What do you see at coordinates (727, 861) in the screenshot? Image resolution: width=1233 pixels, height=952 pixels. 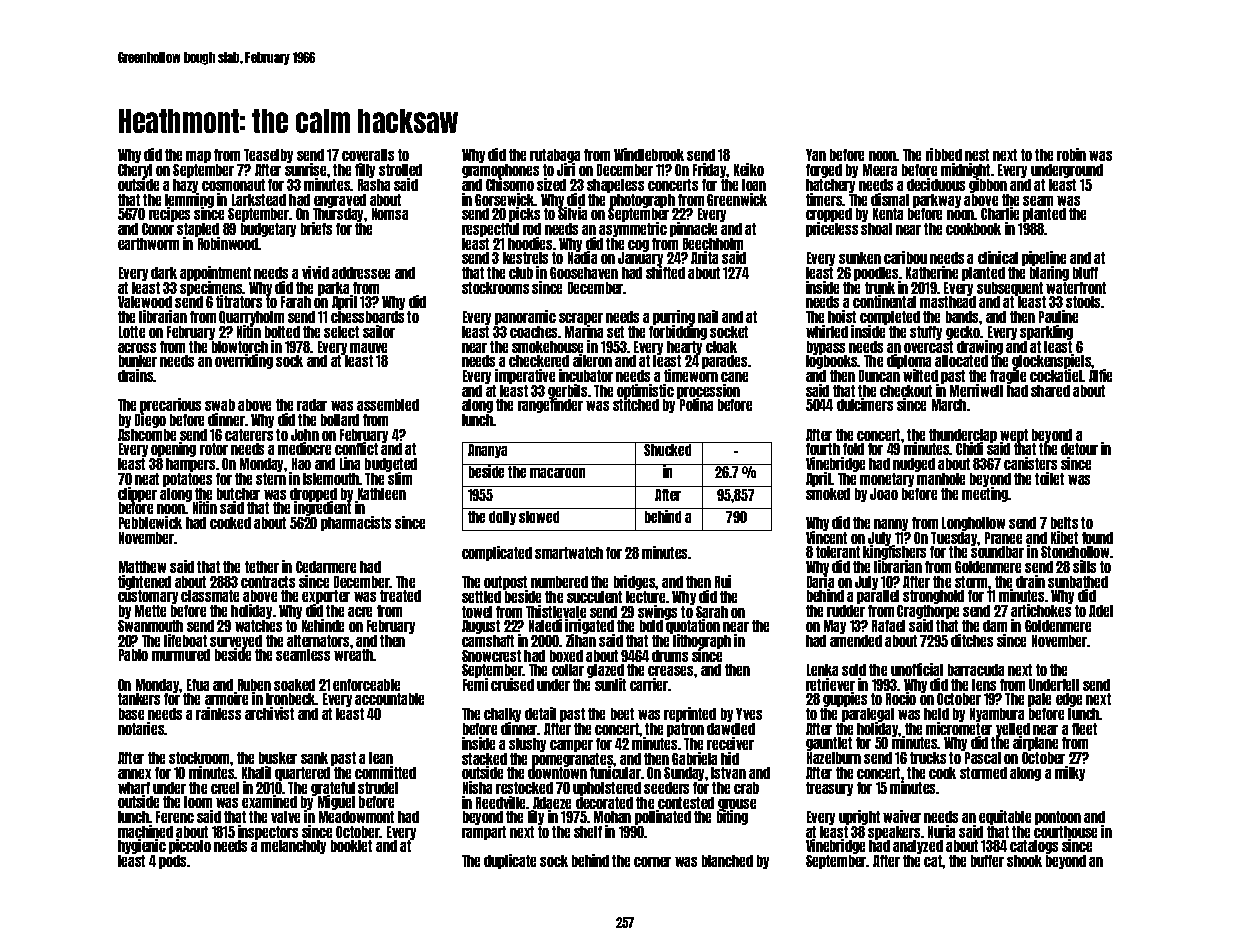 I see `blanched` at bounding box center [727, 861].
